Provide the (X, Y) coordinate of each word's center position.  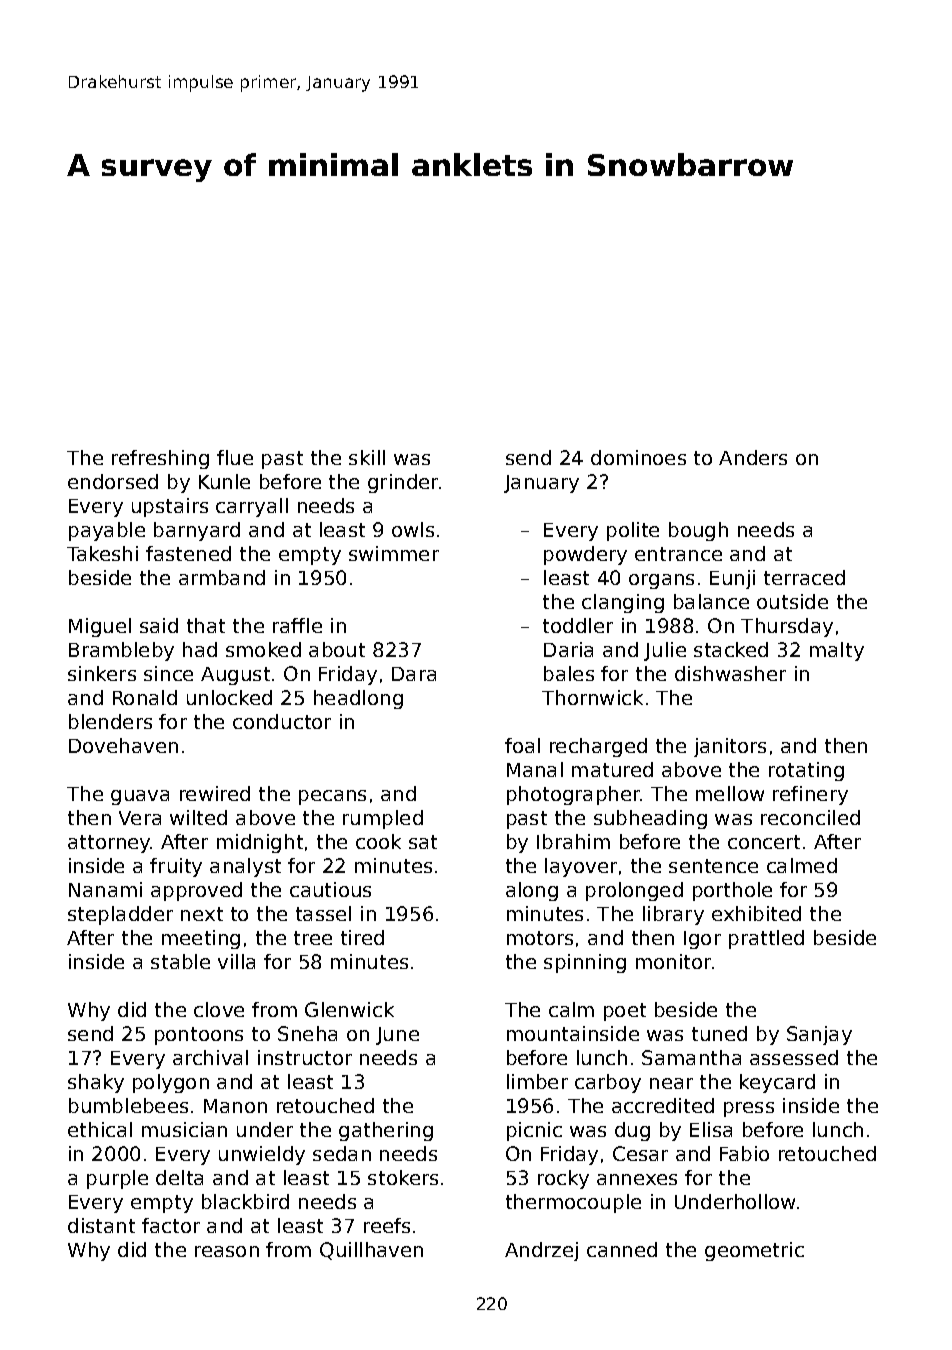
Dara (414, 674)
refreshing (160, 459)
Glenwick (349, 1009)
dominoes (638, 457)
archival (210, 1057)
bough (698, 531)
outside (792, 601)
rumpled (383, 819)
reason (227, 1251)
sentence (713, 866)
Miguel (100, 627)
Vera (140, 818)
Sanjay (819, 1035)
